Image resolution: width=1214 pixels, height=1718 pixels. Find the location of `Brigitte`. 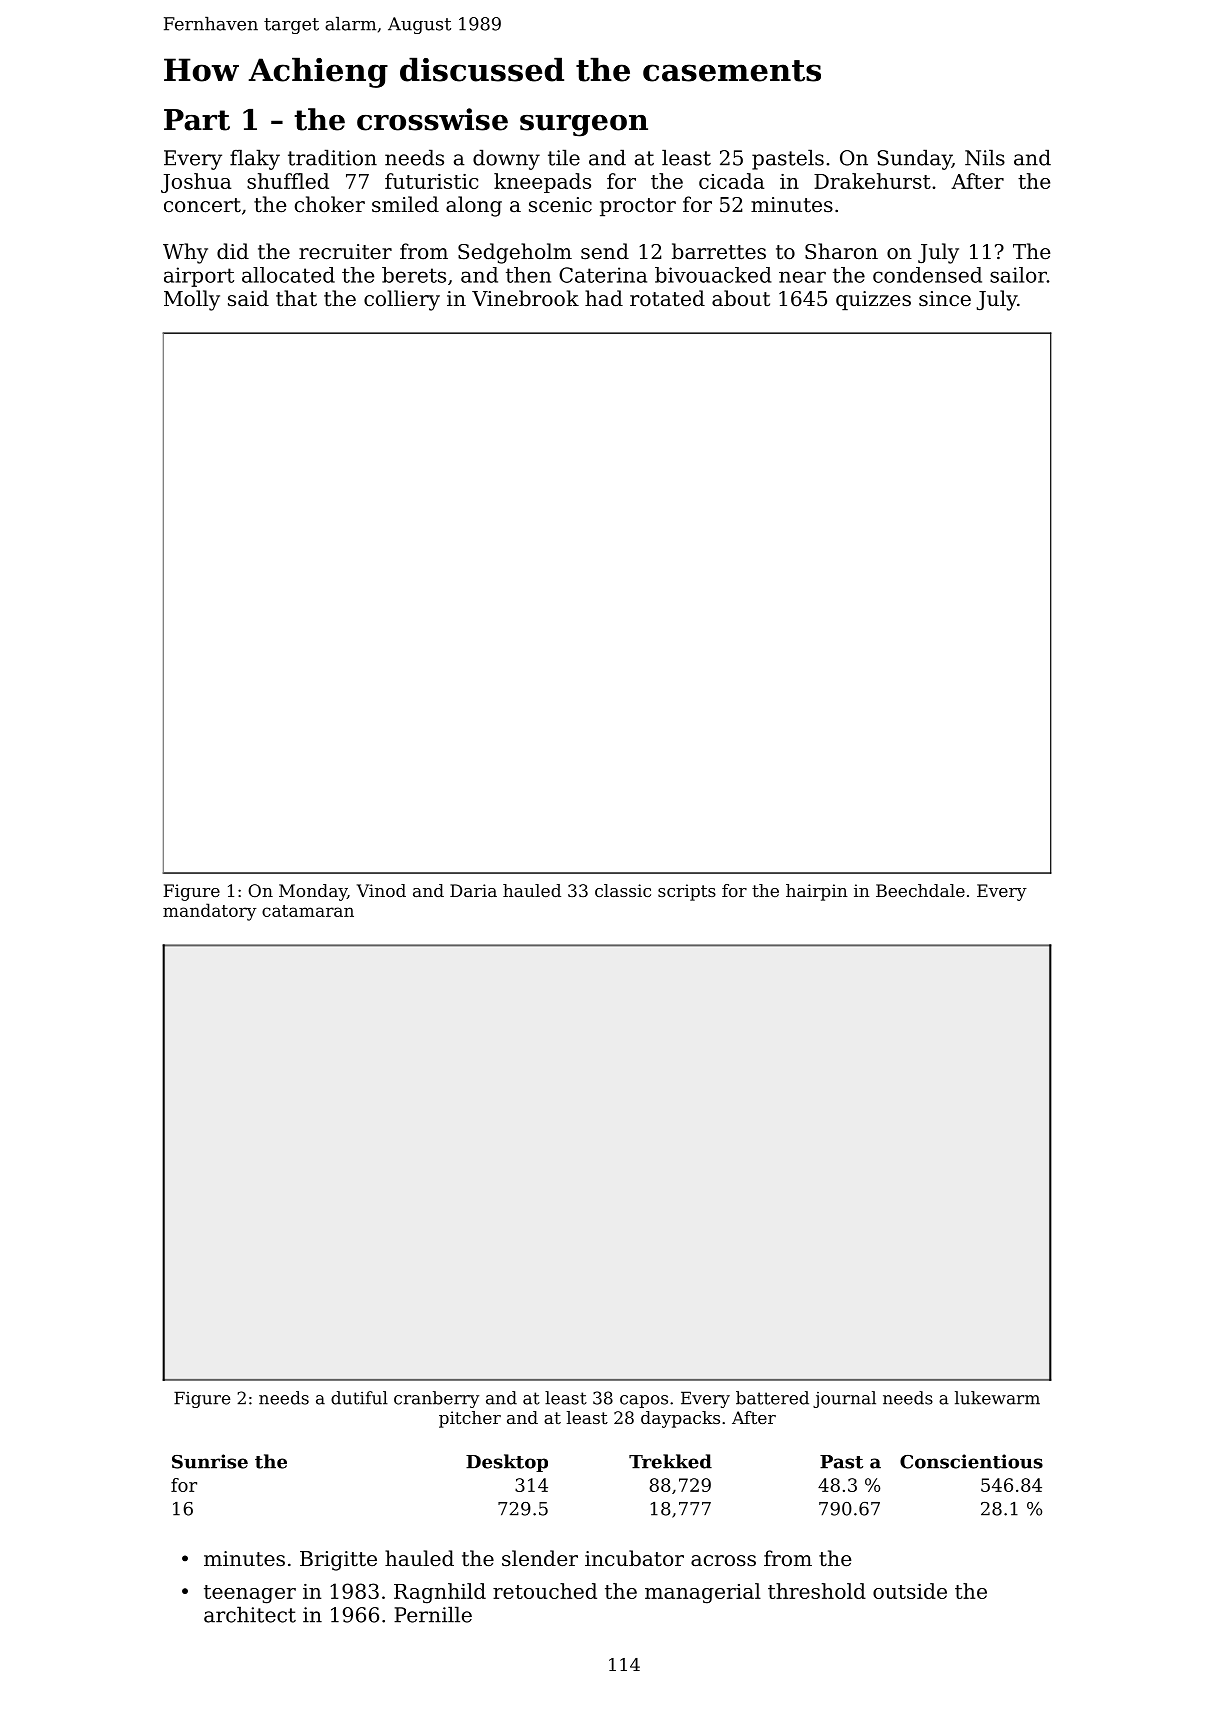

Brigitte is located at coordinates (338, 1561).
